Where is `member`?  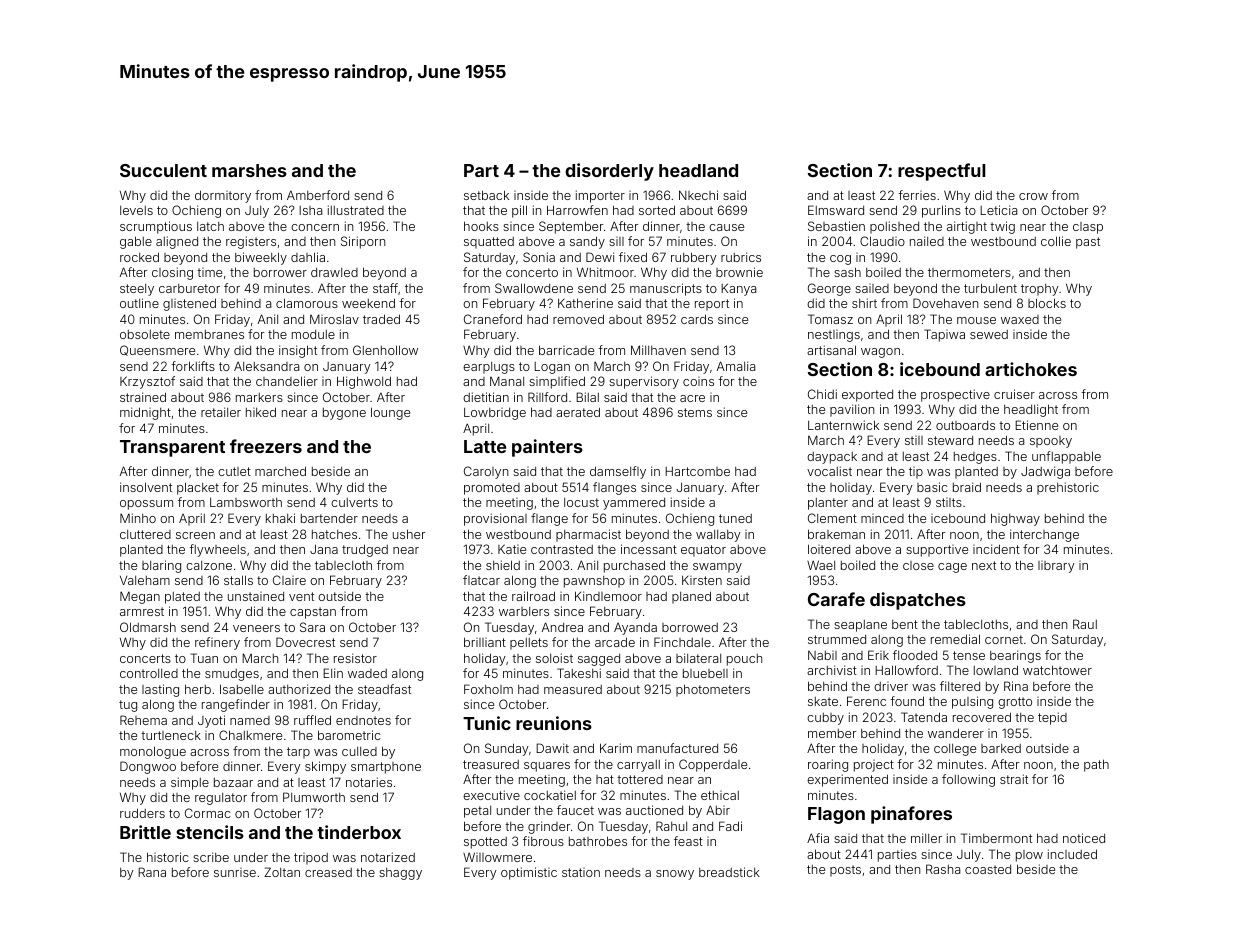
member is located at coordinates (832, 733).
